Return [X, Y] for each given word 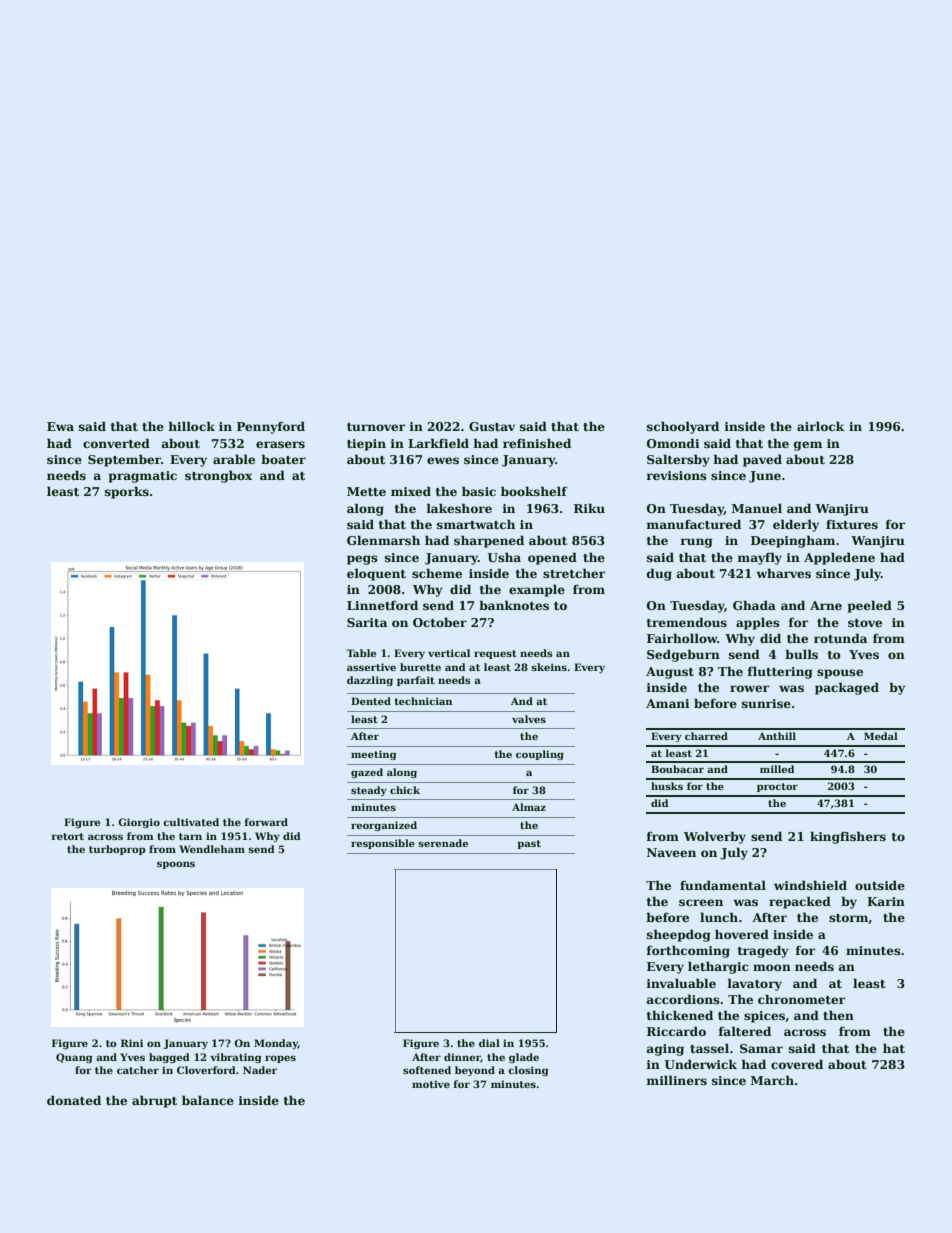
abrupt [154, 1101]
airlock [820, 426]
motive [431, 1084]
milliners [676, 1080]
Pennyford [271, 427]
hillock [191, 426]
